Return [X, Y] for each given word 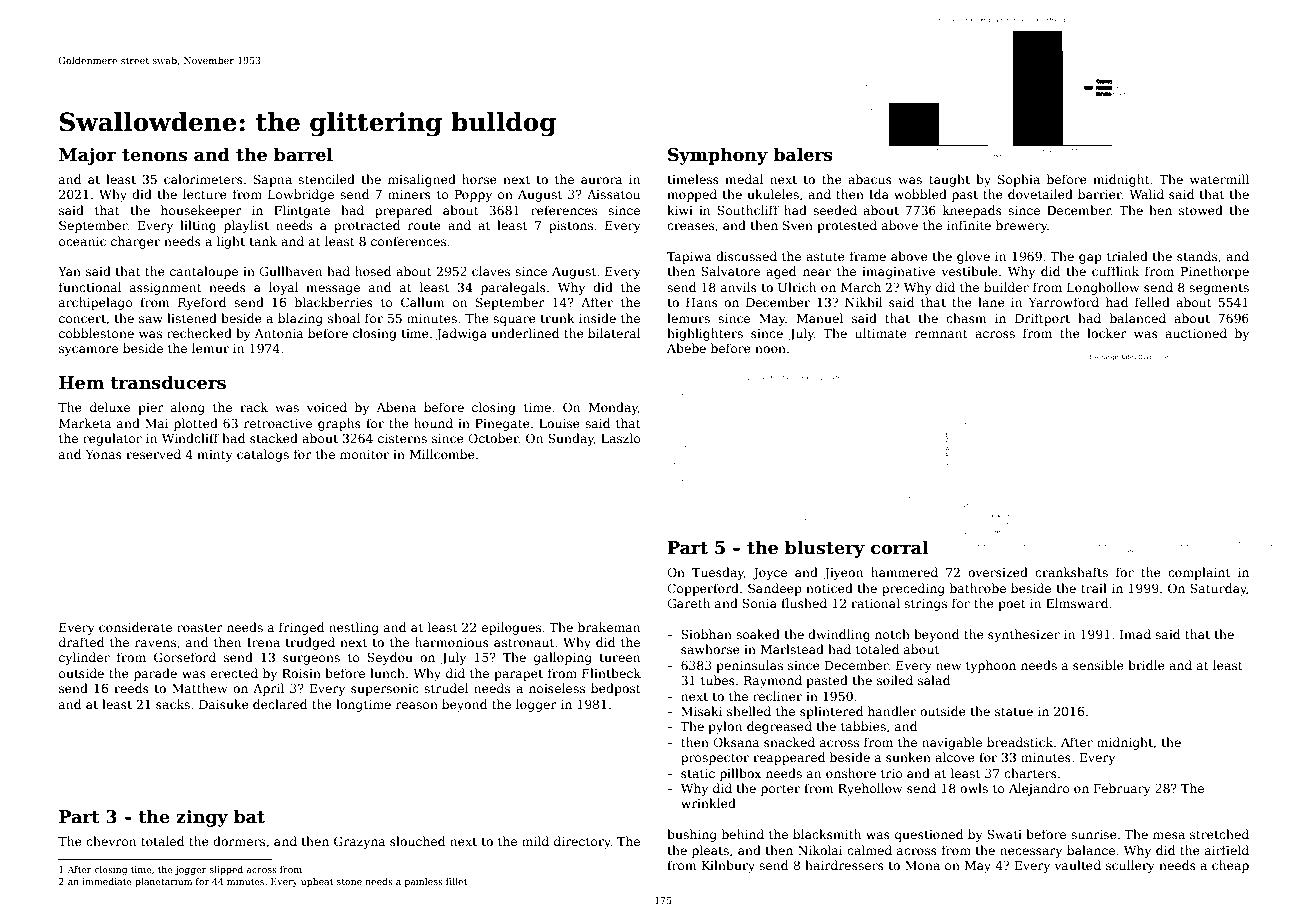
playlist [246, 226]
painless [424, 882]
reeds [131, 688]
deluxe [110, 407]
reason [417, 705]
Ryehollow [870, 789]
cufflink [1115, 271]
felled [1152, 302]
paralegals [513, 288]
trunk [557, 318]
